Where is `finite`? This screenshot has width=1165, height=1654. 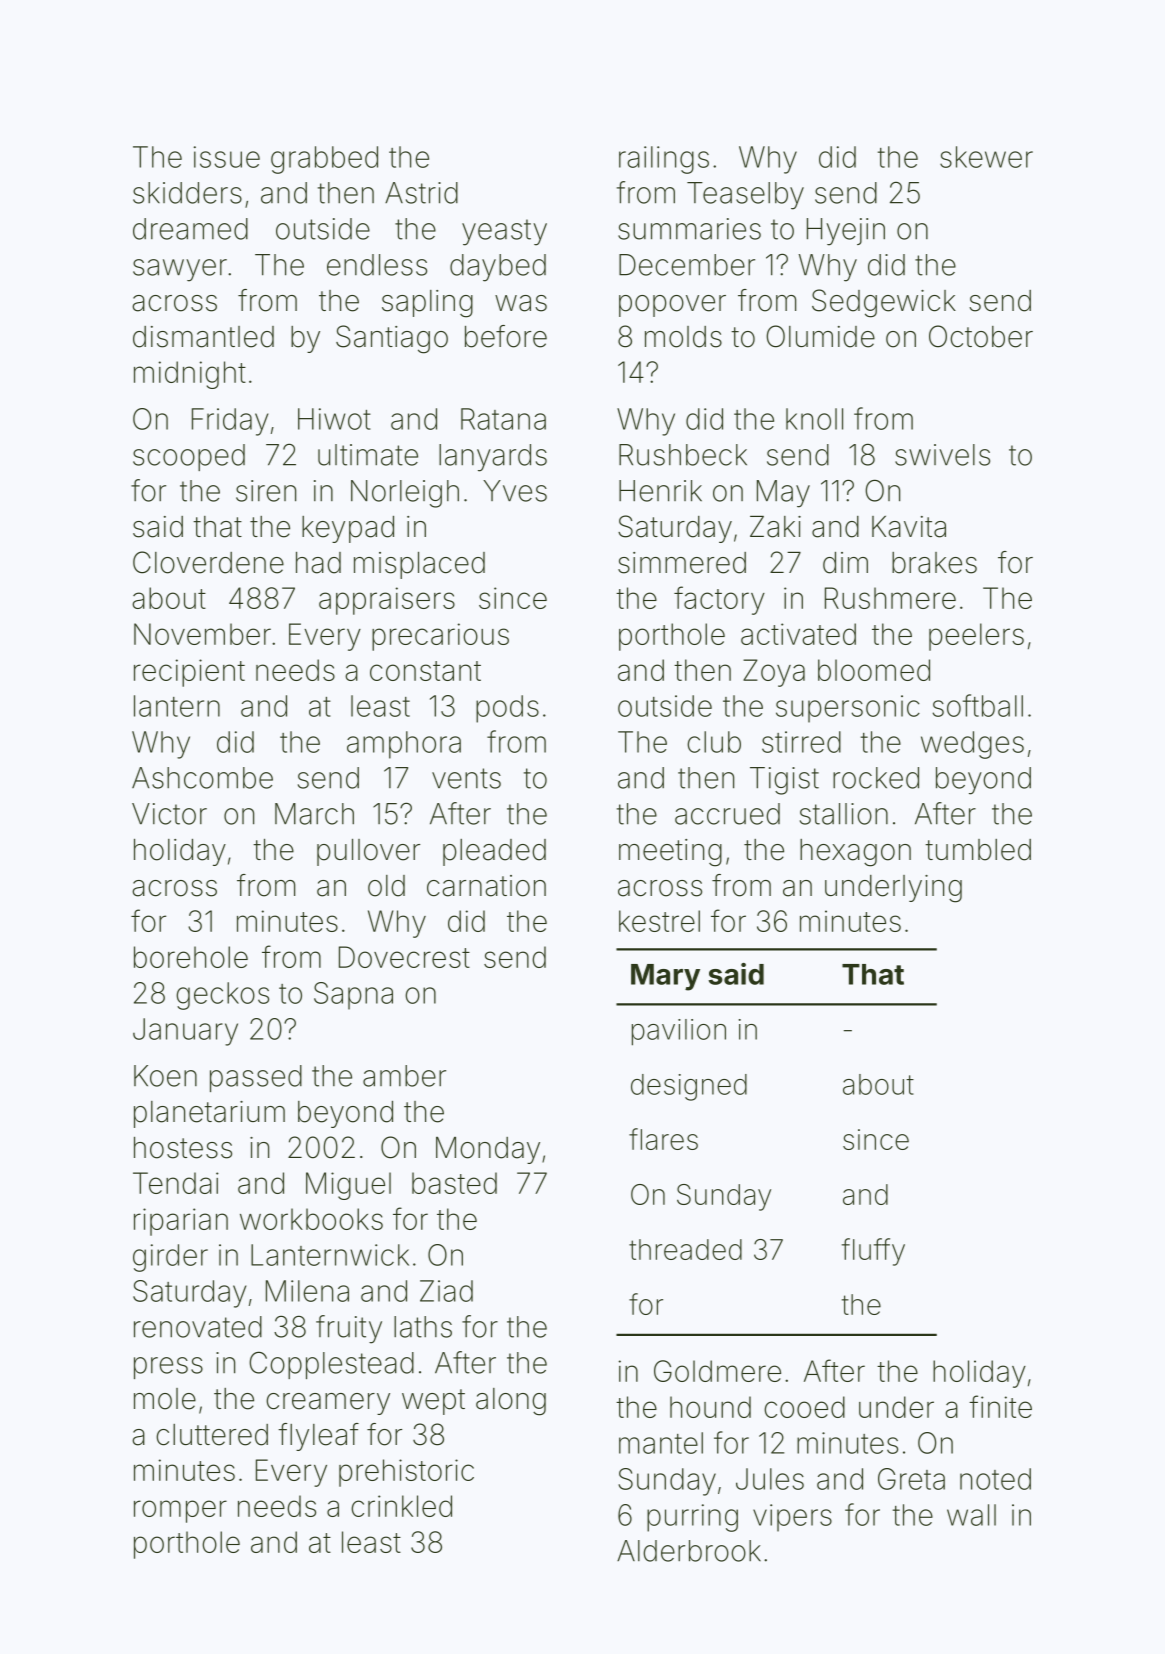 finite is located at coordinates (1000, 1406).
